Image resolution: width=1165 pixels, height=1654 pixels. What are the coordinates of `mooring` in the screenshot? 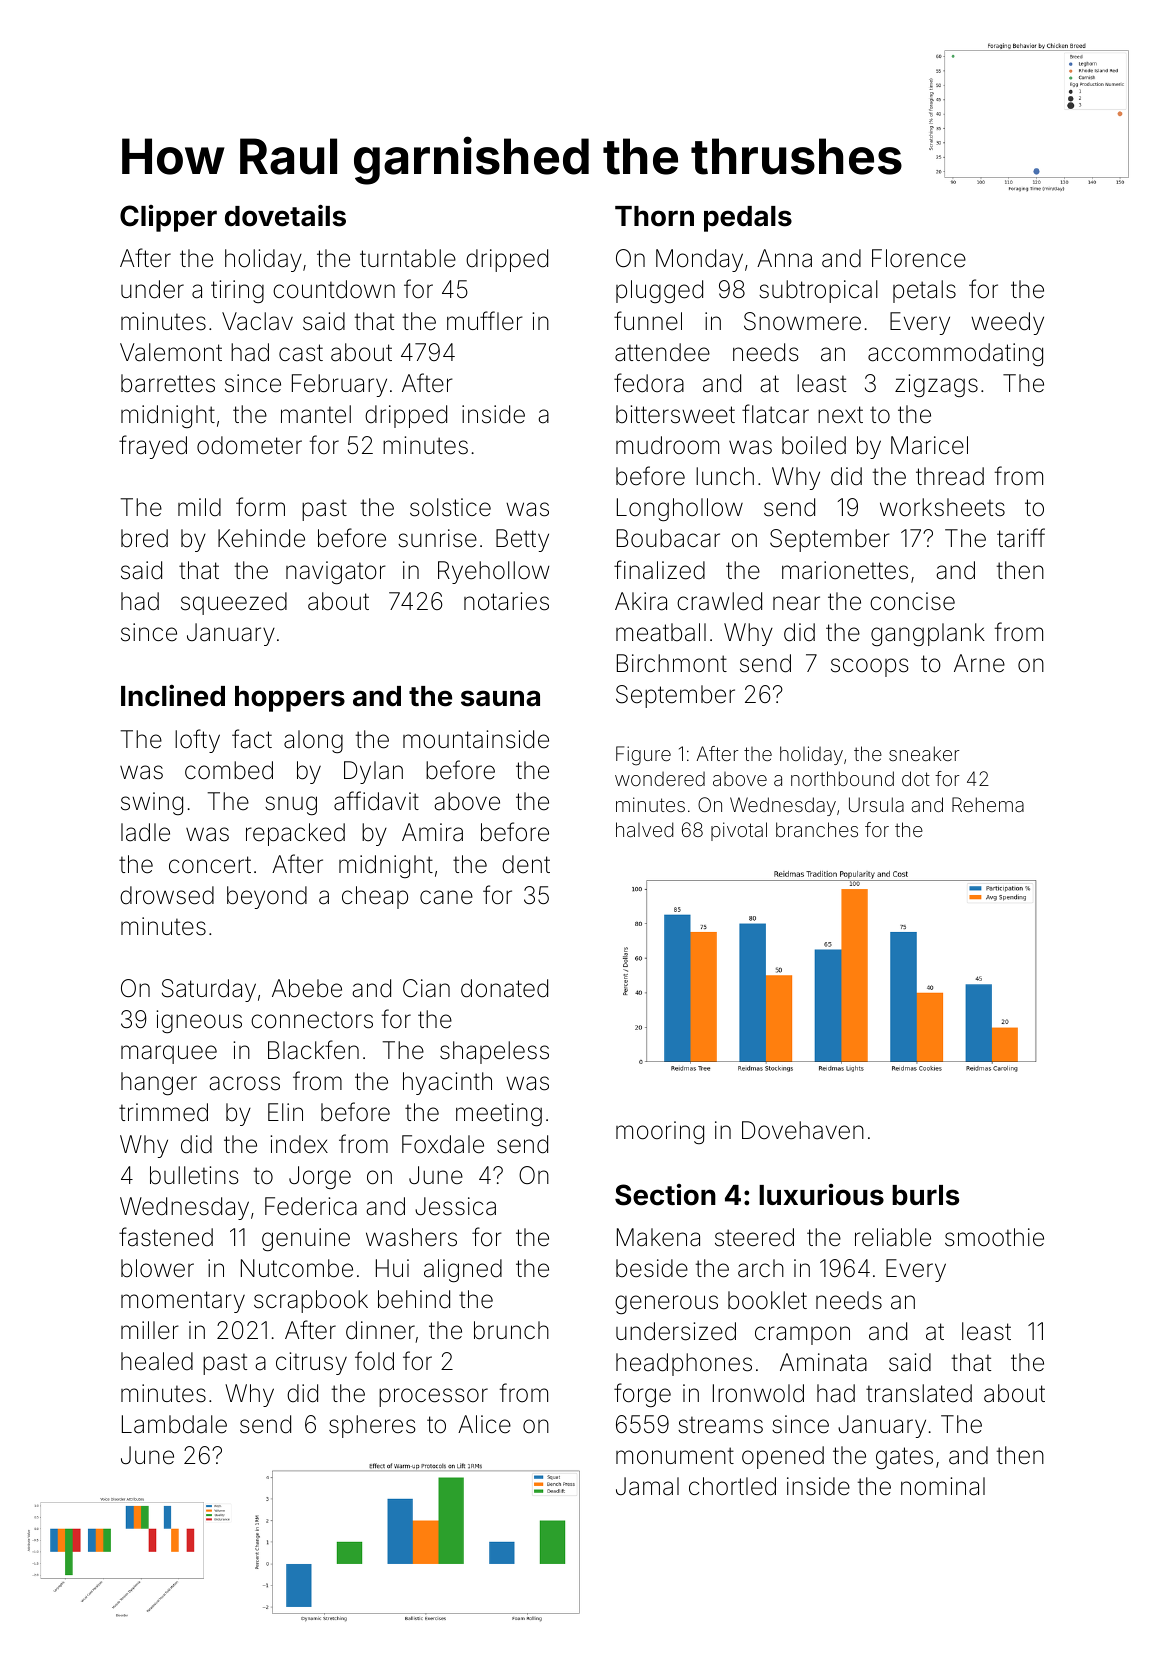 It's located at (660, 1132).
